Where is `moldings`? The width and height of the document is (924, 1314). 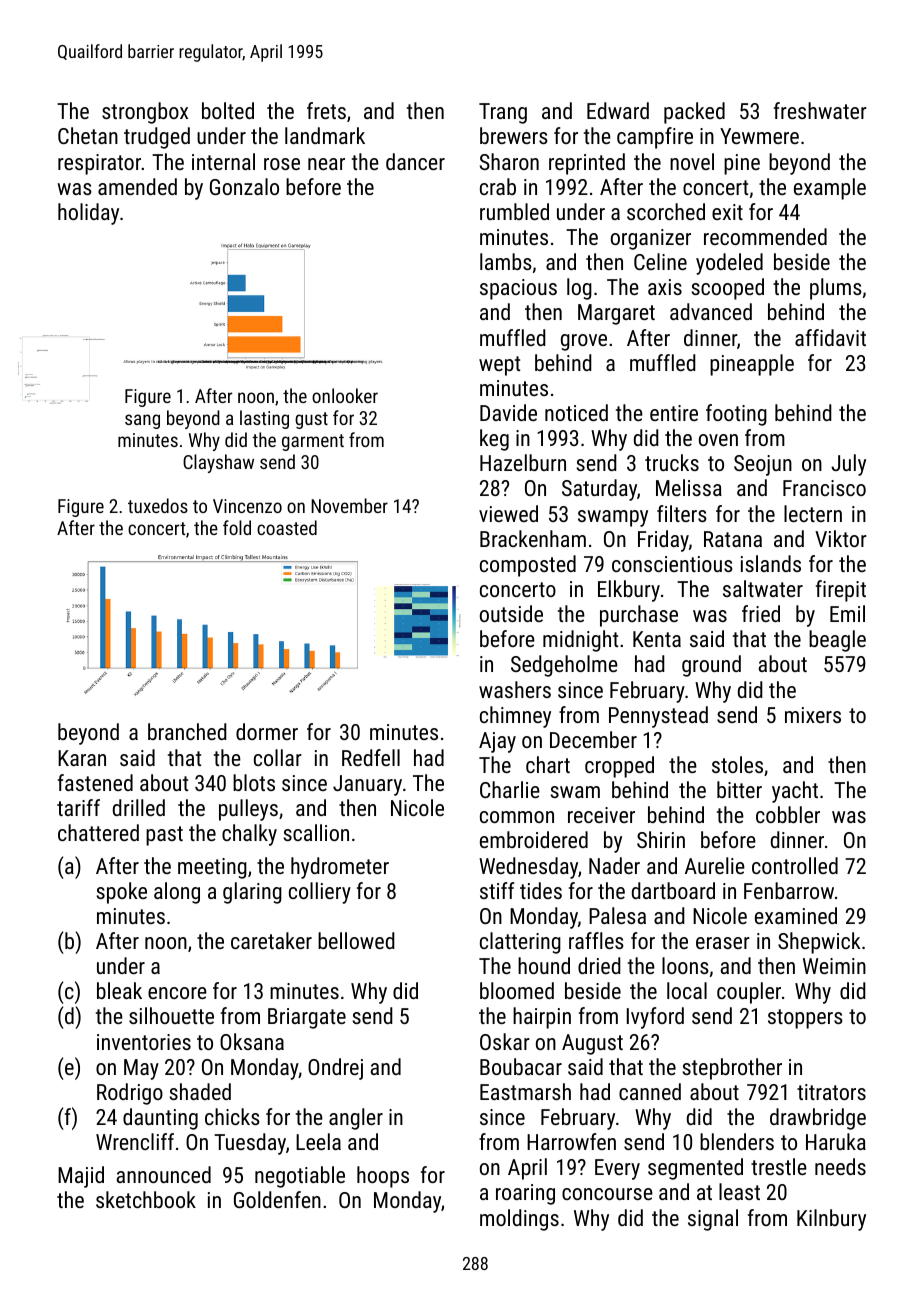 moldings is located at coordinates (519, 1220).
